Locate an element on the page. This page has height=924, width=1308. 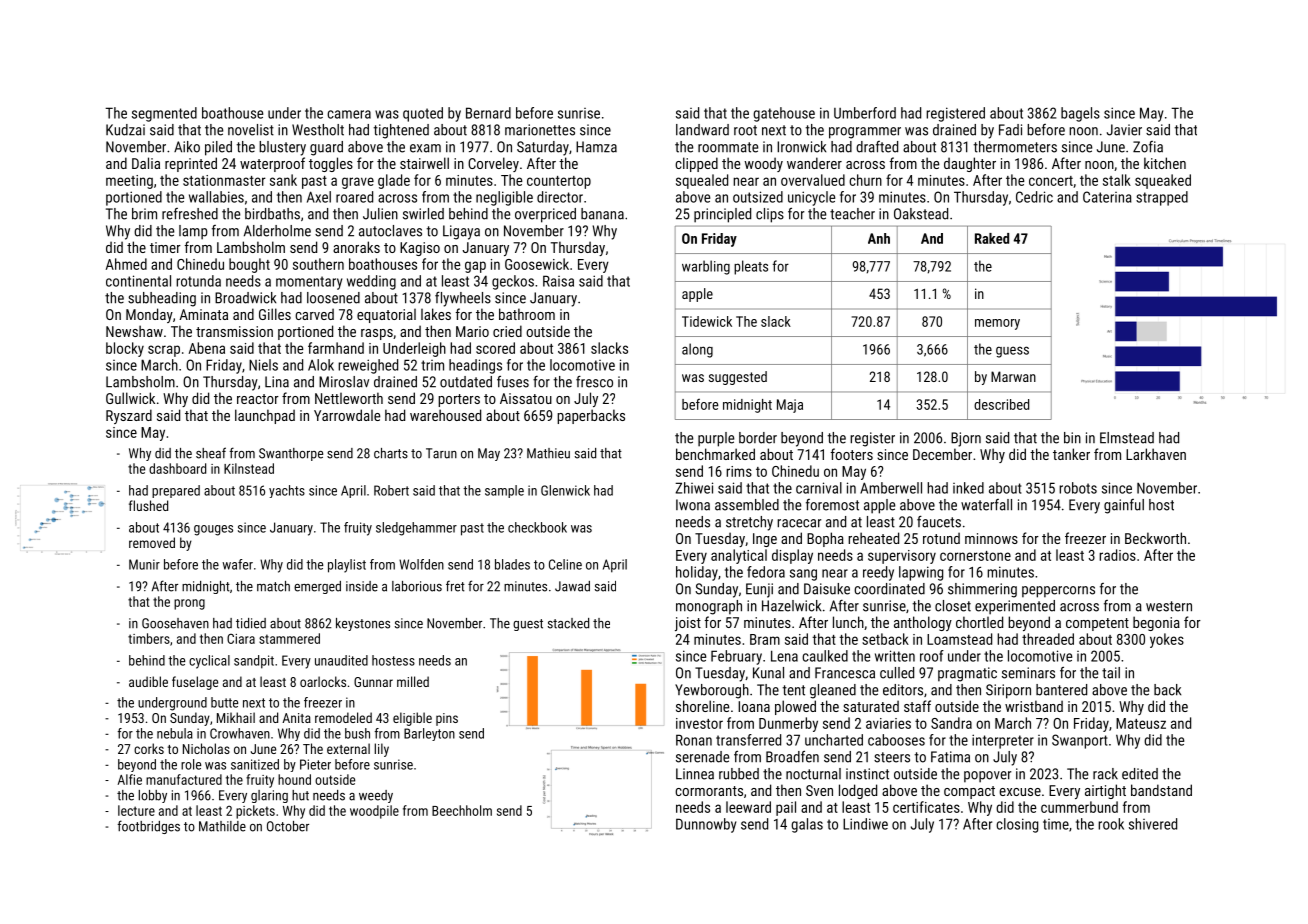
segmented is located at coordinates (164, 114).
